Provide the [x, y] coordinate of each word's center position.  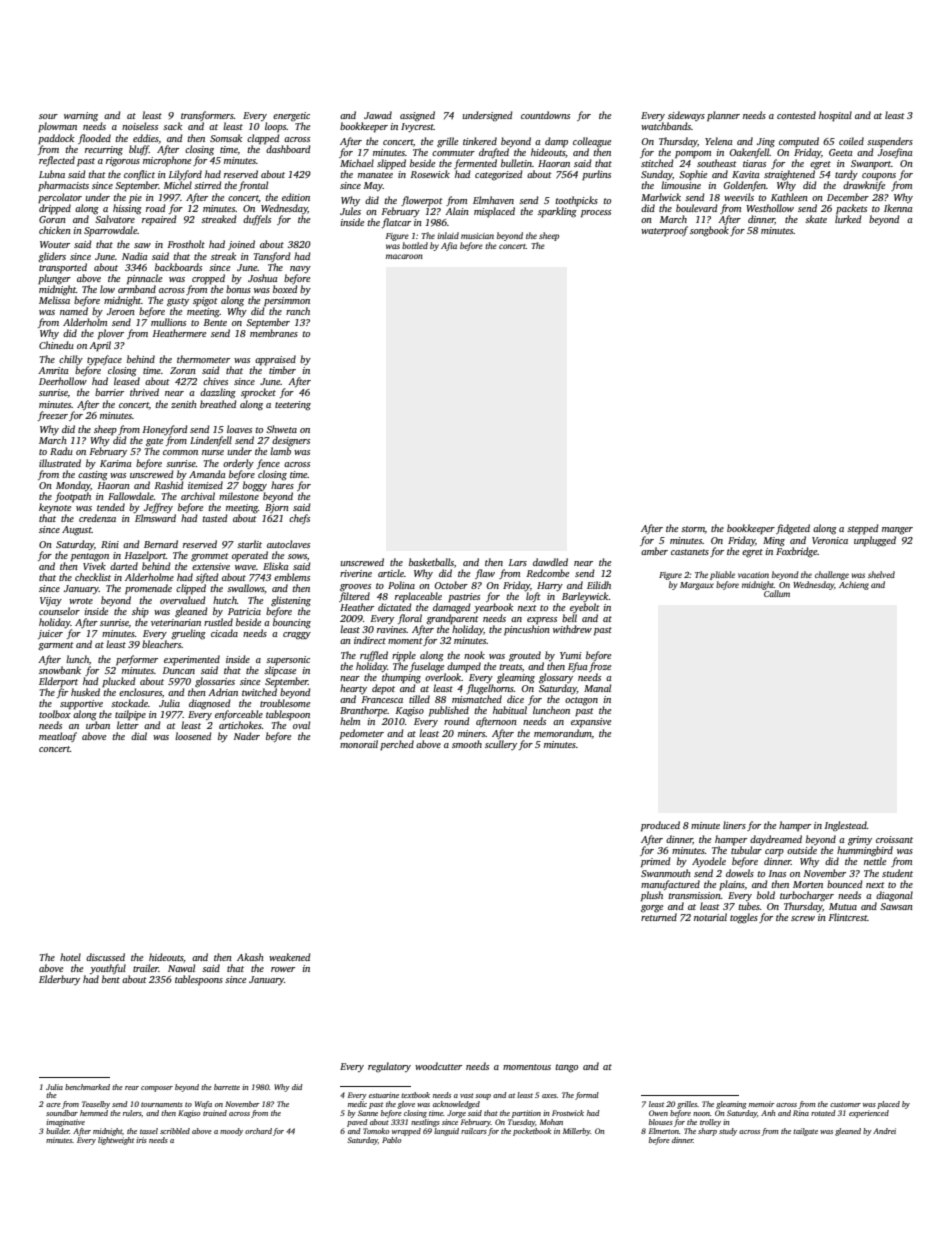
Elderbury [59, 980]
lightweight [116, 1141]
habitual [510, 710]
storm [693, 529]
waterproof [664, 231]
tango [566, 1068]
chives [215, 381]
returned [659, 917]
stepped [863, 529]
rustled [218, 622]
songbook [709, 231]
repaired [159, 220]
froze [600, 667]
